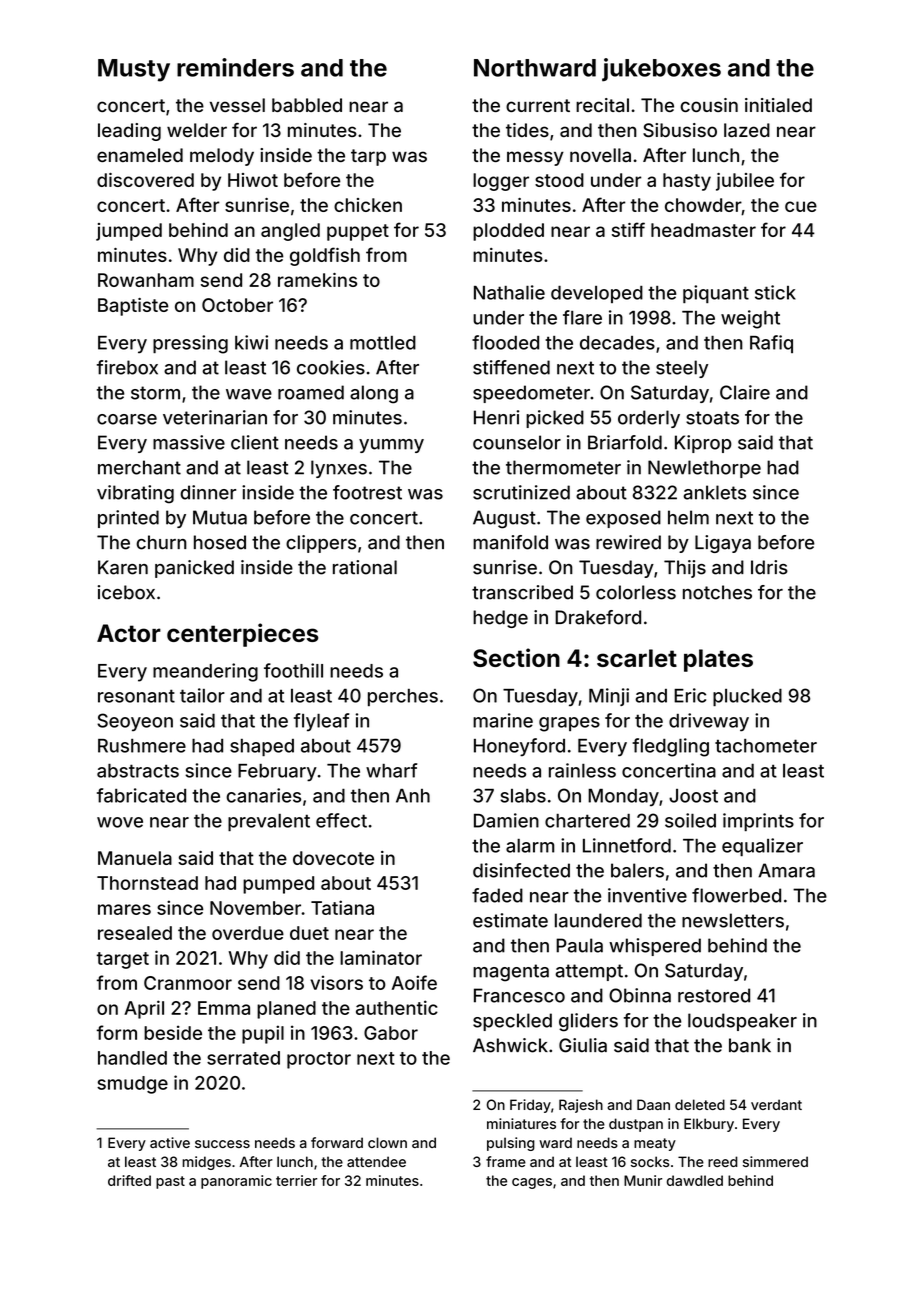 Image resolution: width=924 pixels, height=1308 pixels. What do you see at coordinates (135, 933) in the document?
I see `resealed` at bounding box center [135, 933].
